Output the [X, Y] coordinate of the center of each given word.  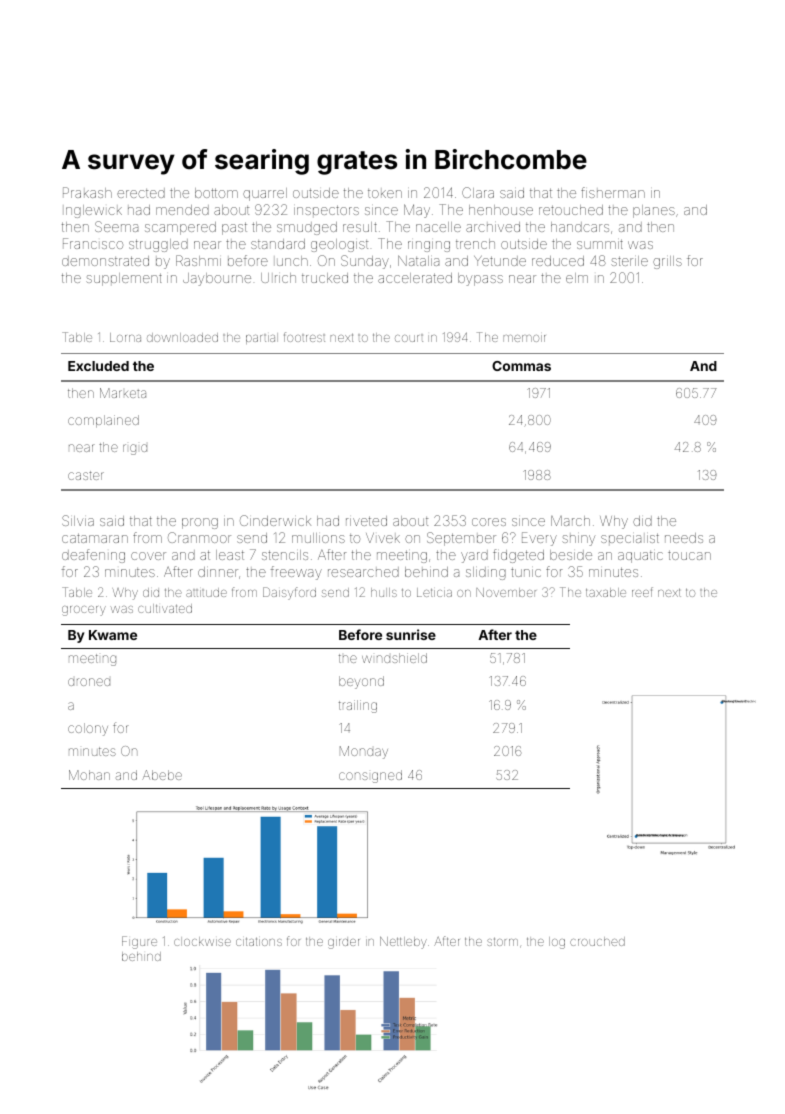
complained [103, 421]
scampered [180, 228]
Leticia [434, 592]
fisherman [613, 192]
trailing [358, 706]
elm [577, 278]
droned [89, 682]
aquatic [640, 557]
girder [344, 944]
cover [148, 556]
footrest [304, 337]
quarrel [265, 194]
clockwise [202, 941]
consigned [370, 776]
